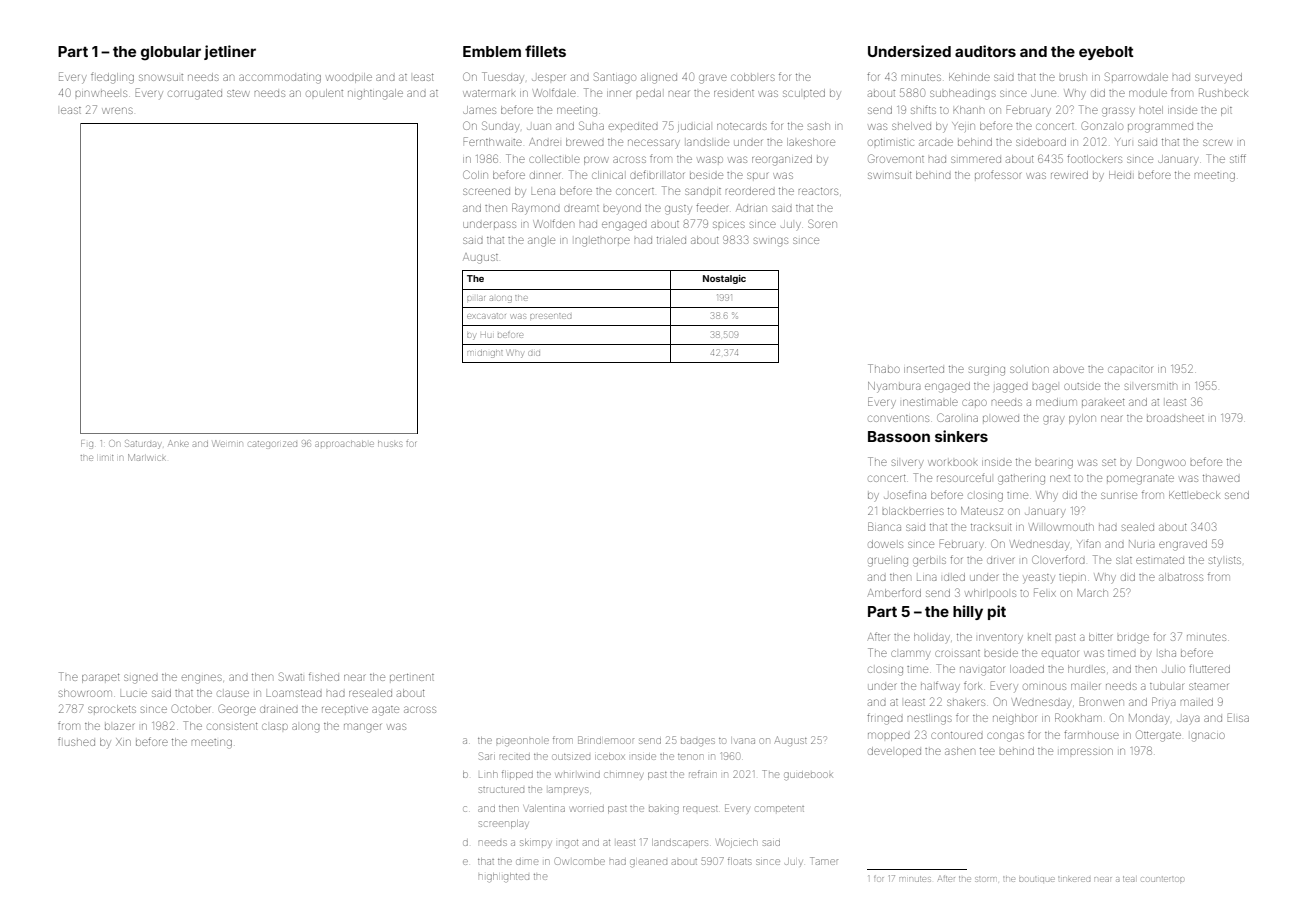  What do you see at coordinates (1106, 53) in the screenshot?
I see `eyebolt` at bounding box center [1106, 53].
